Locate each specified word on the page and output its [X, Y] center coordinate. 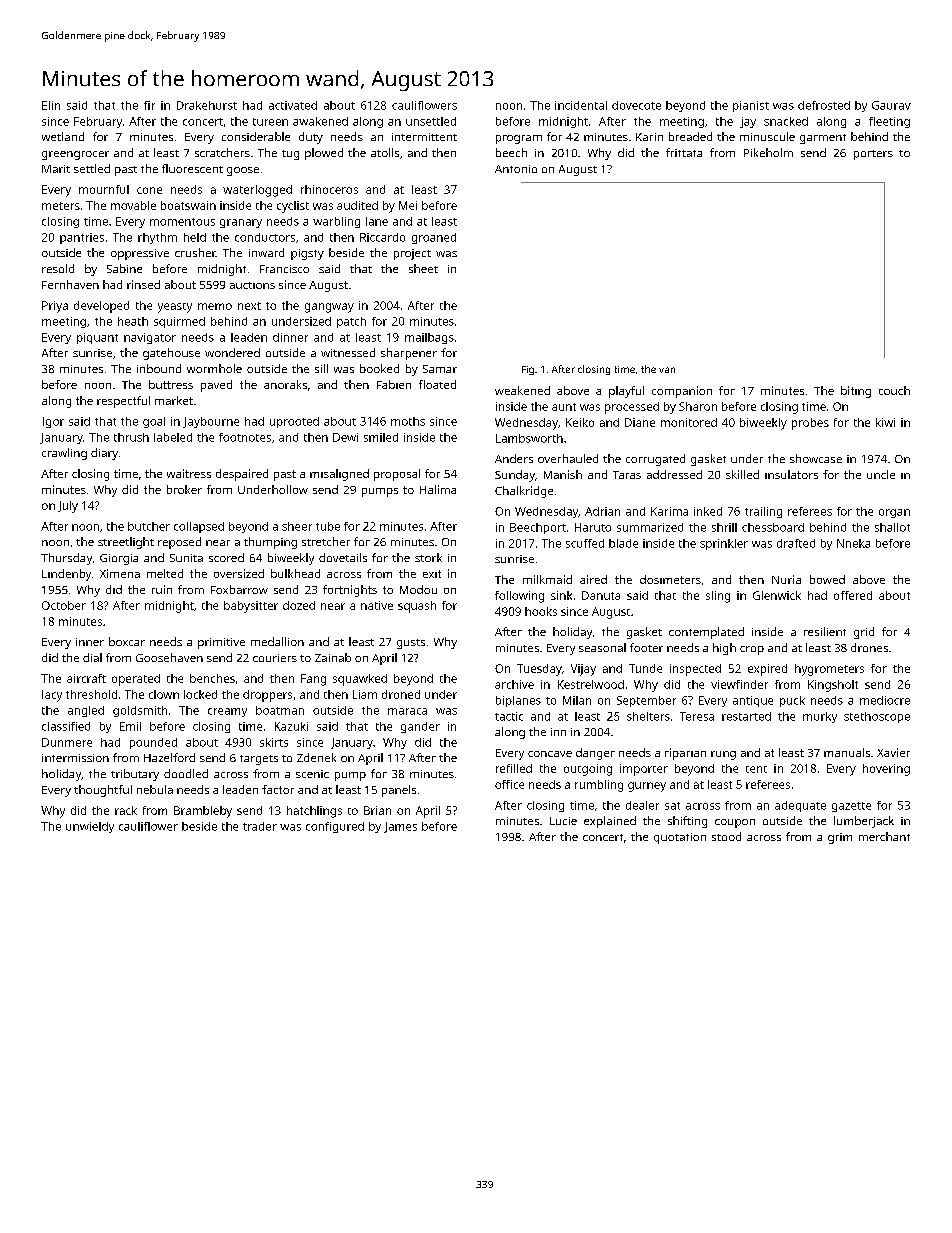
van [667, 370]
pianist [751, 106]
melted [165, 573]
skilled [742, 474]
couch [894, 390]
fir [149, 105]
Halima [438, 489]
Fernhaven [70, 284]
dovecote [636, 105]
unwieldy [90, 827]
